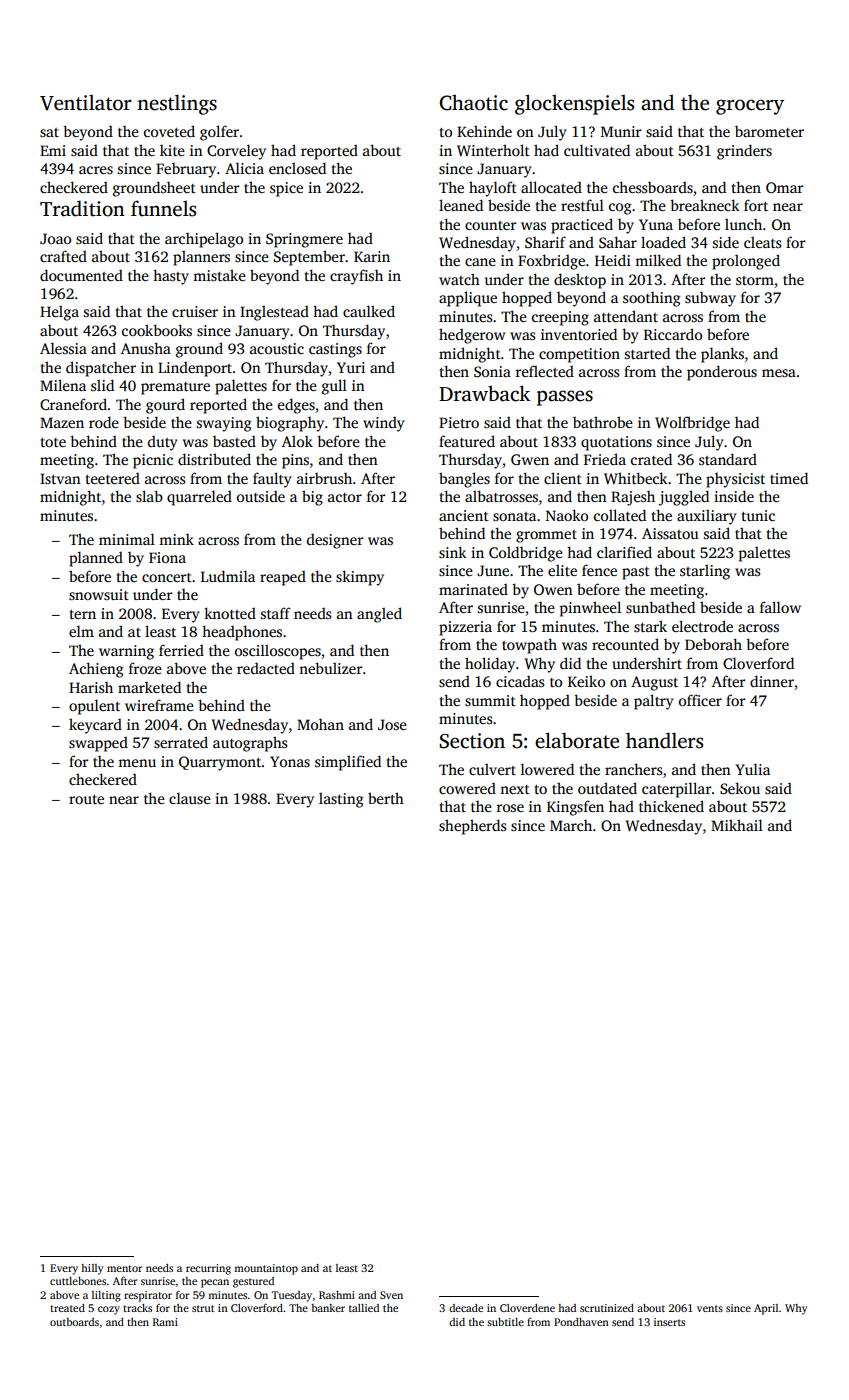 This screenshot has width=849, height=1400. I want to click on standard, so click(728, 459).
